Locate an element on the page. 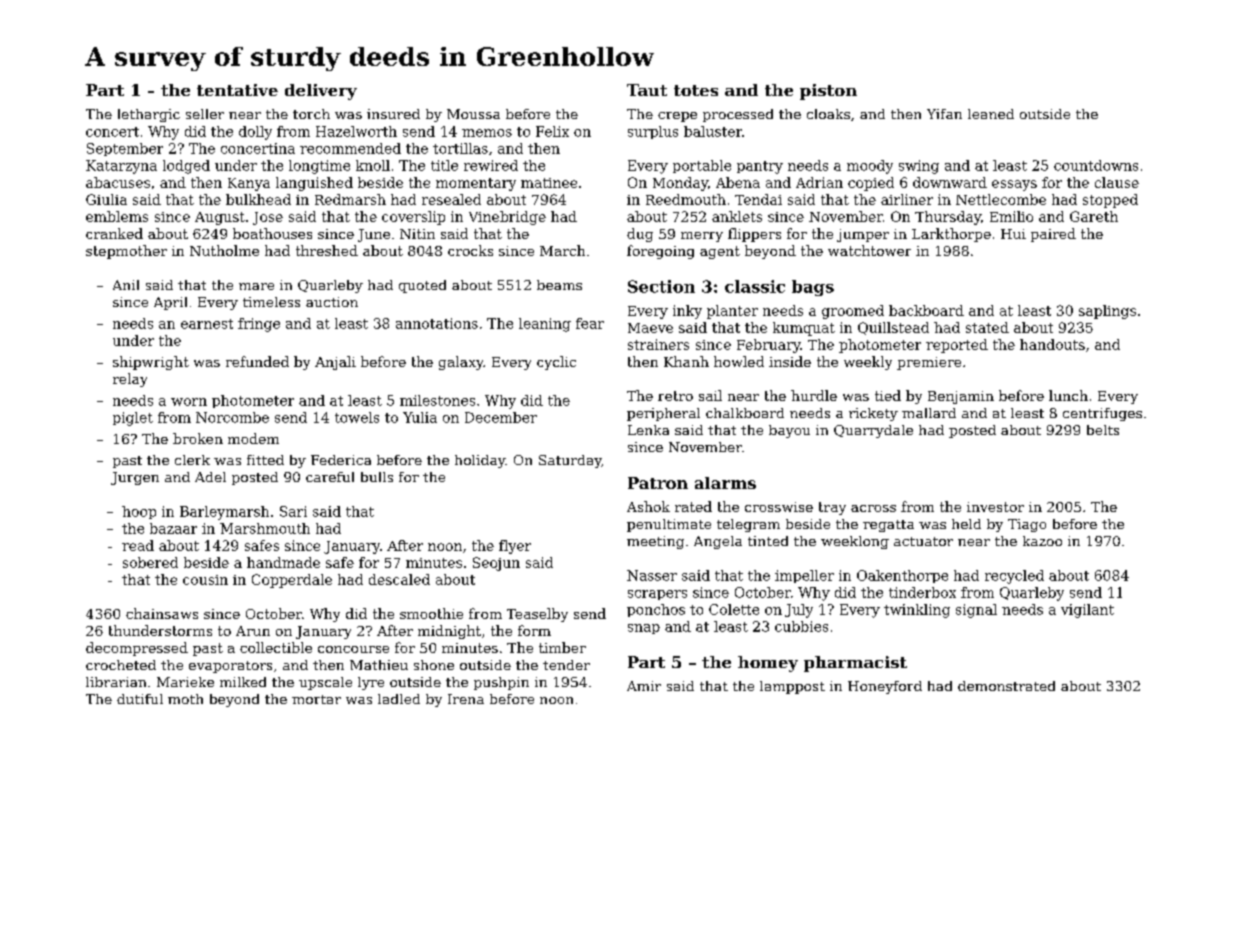  mortar is located at coordinates (316, 699).
